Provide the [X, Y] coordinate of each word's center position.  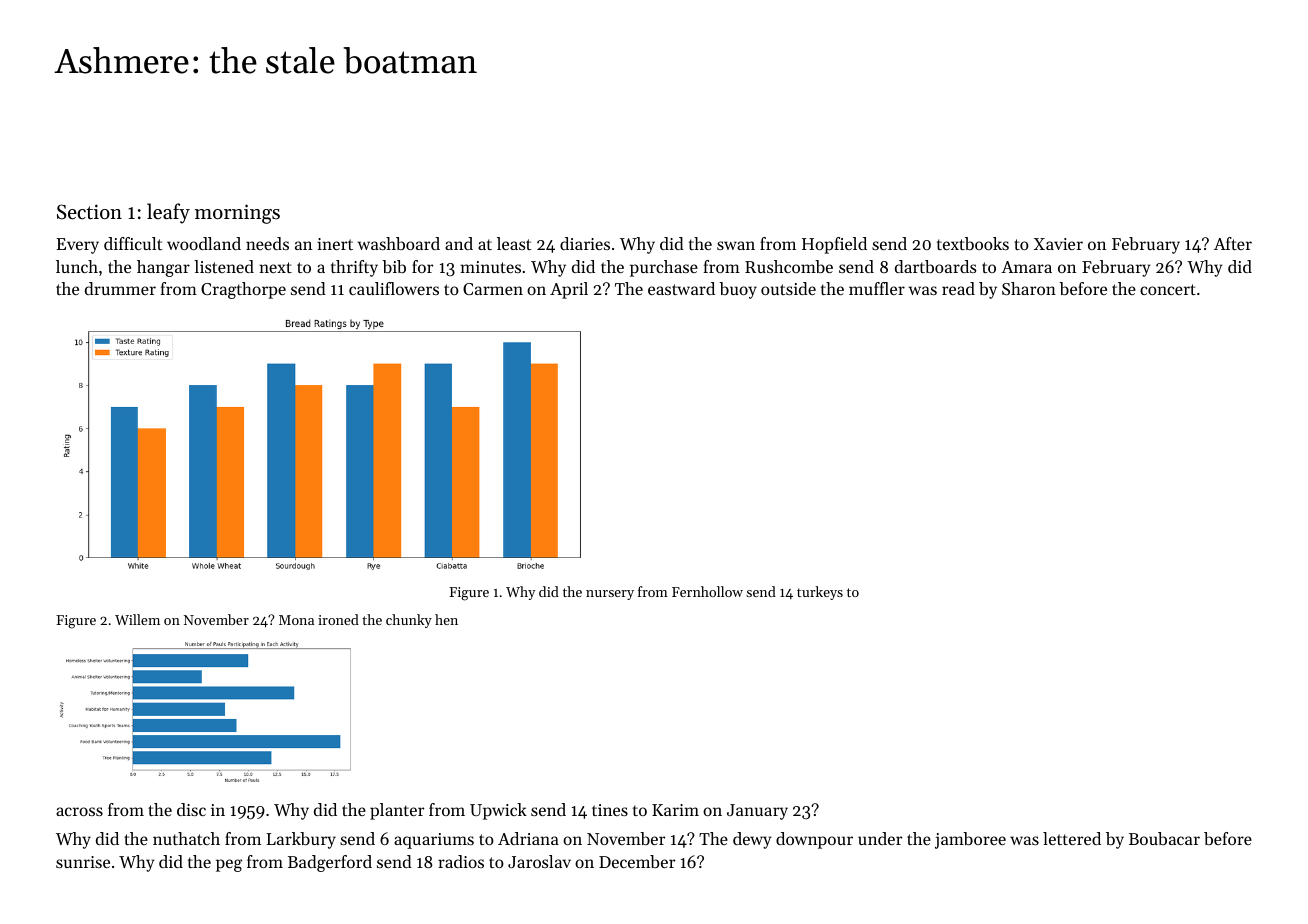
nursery [610, 595]
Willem [137, 619]
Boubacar [1164, 838]
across [79, 811]
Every [77, 246]
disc [191, 809]
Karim [675, 810]
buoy [738, 290]
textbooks [973, 243]
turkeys [820, 593]
